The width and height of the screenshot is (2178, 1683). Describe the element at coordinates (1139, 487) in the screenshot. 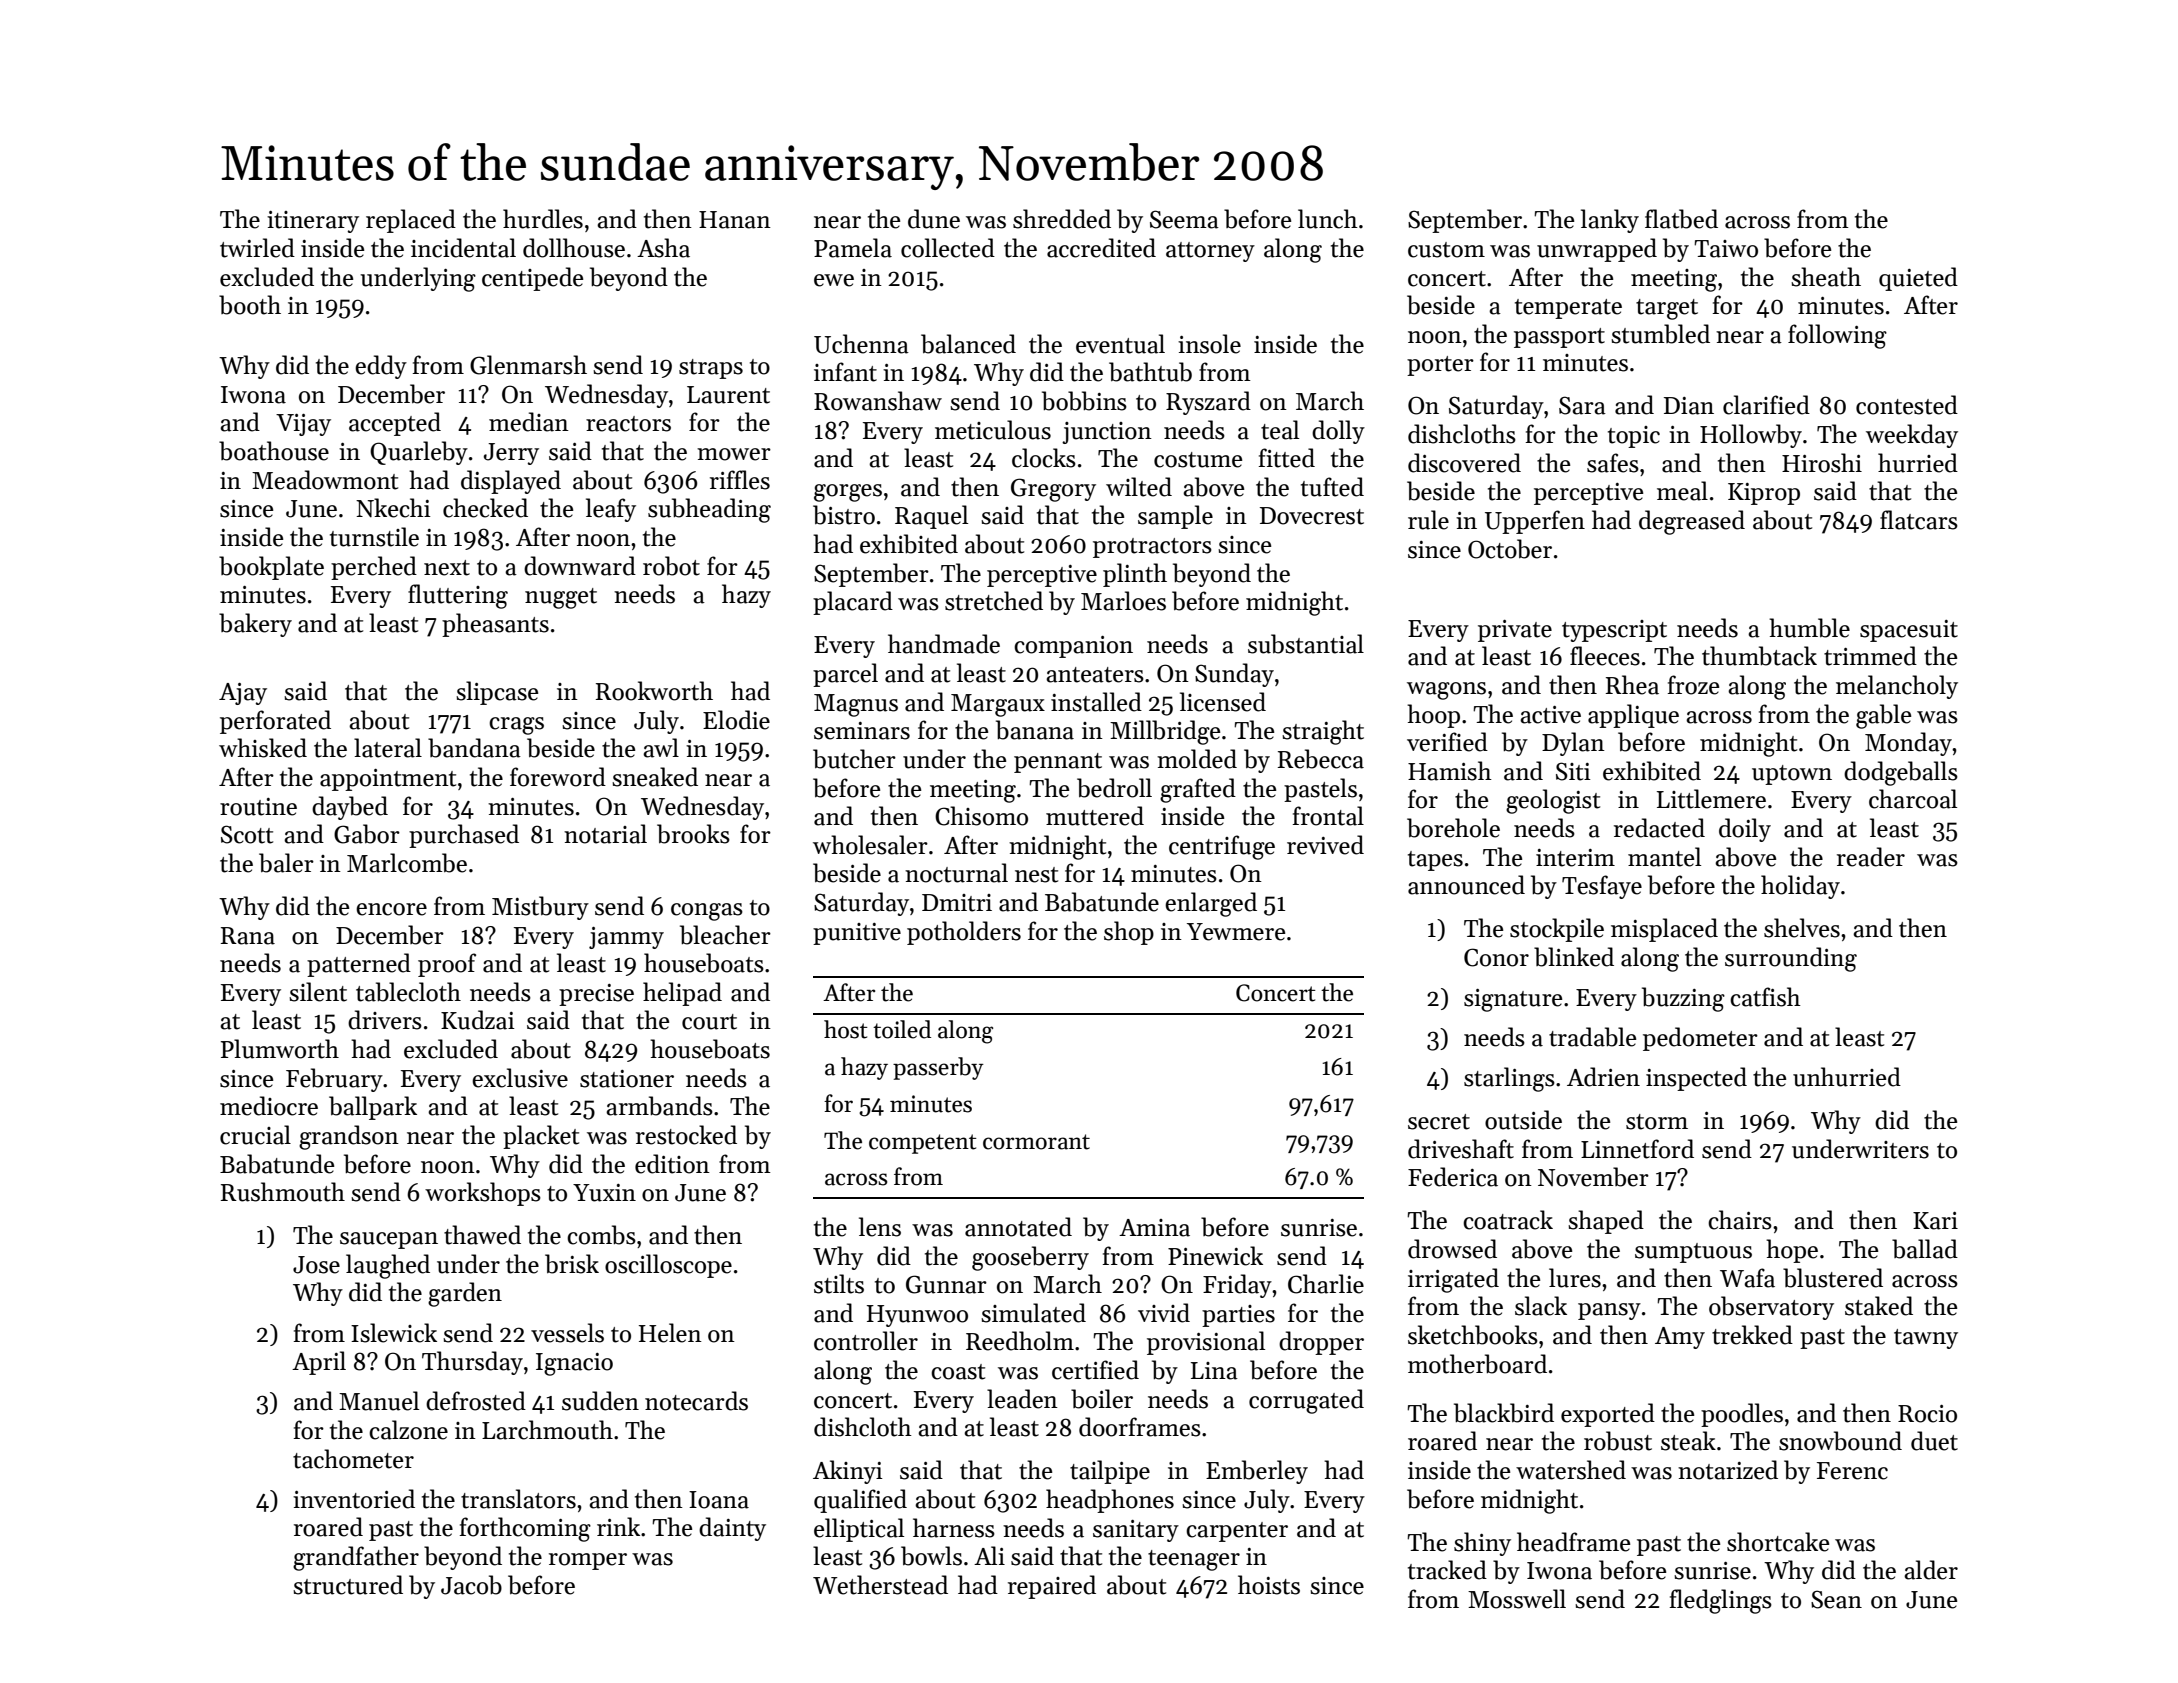

I see `wilted` at that location.
